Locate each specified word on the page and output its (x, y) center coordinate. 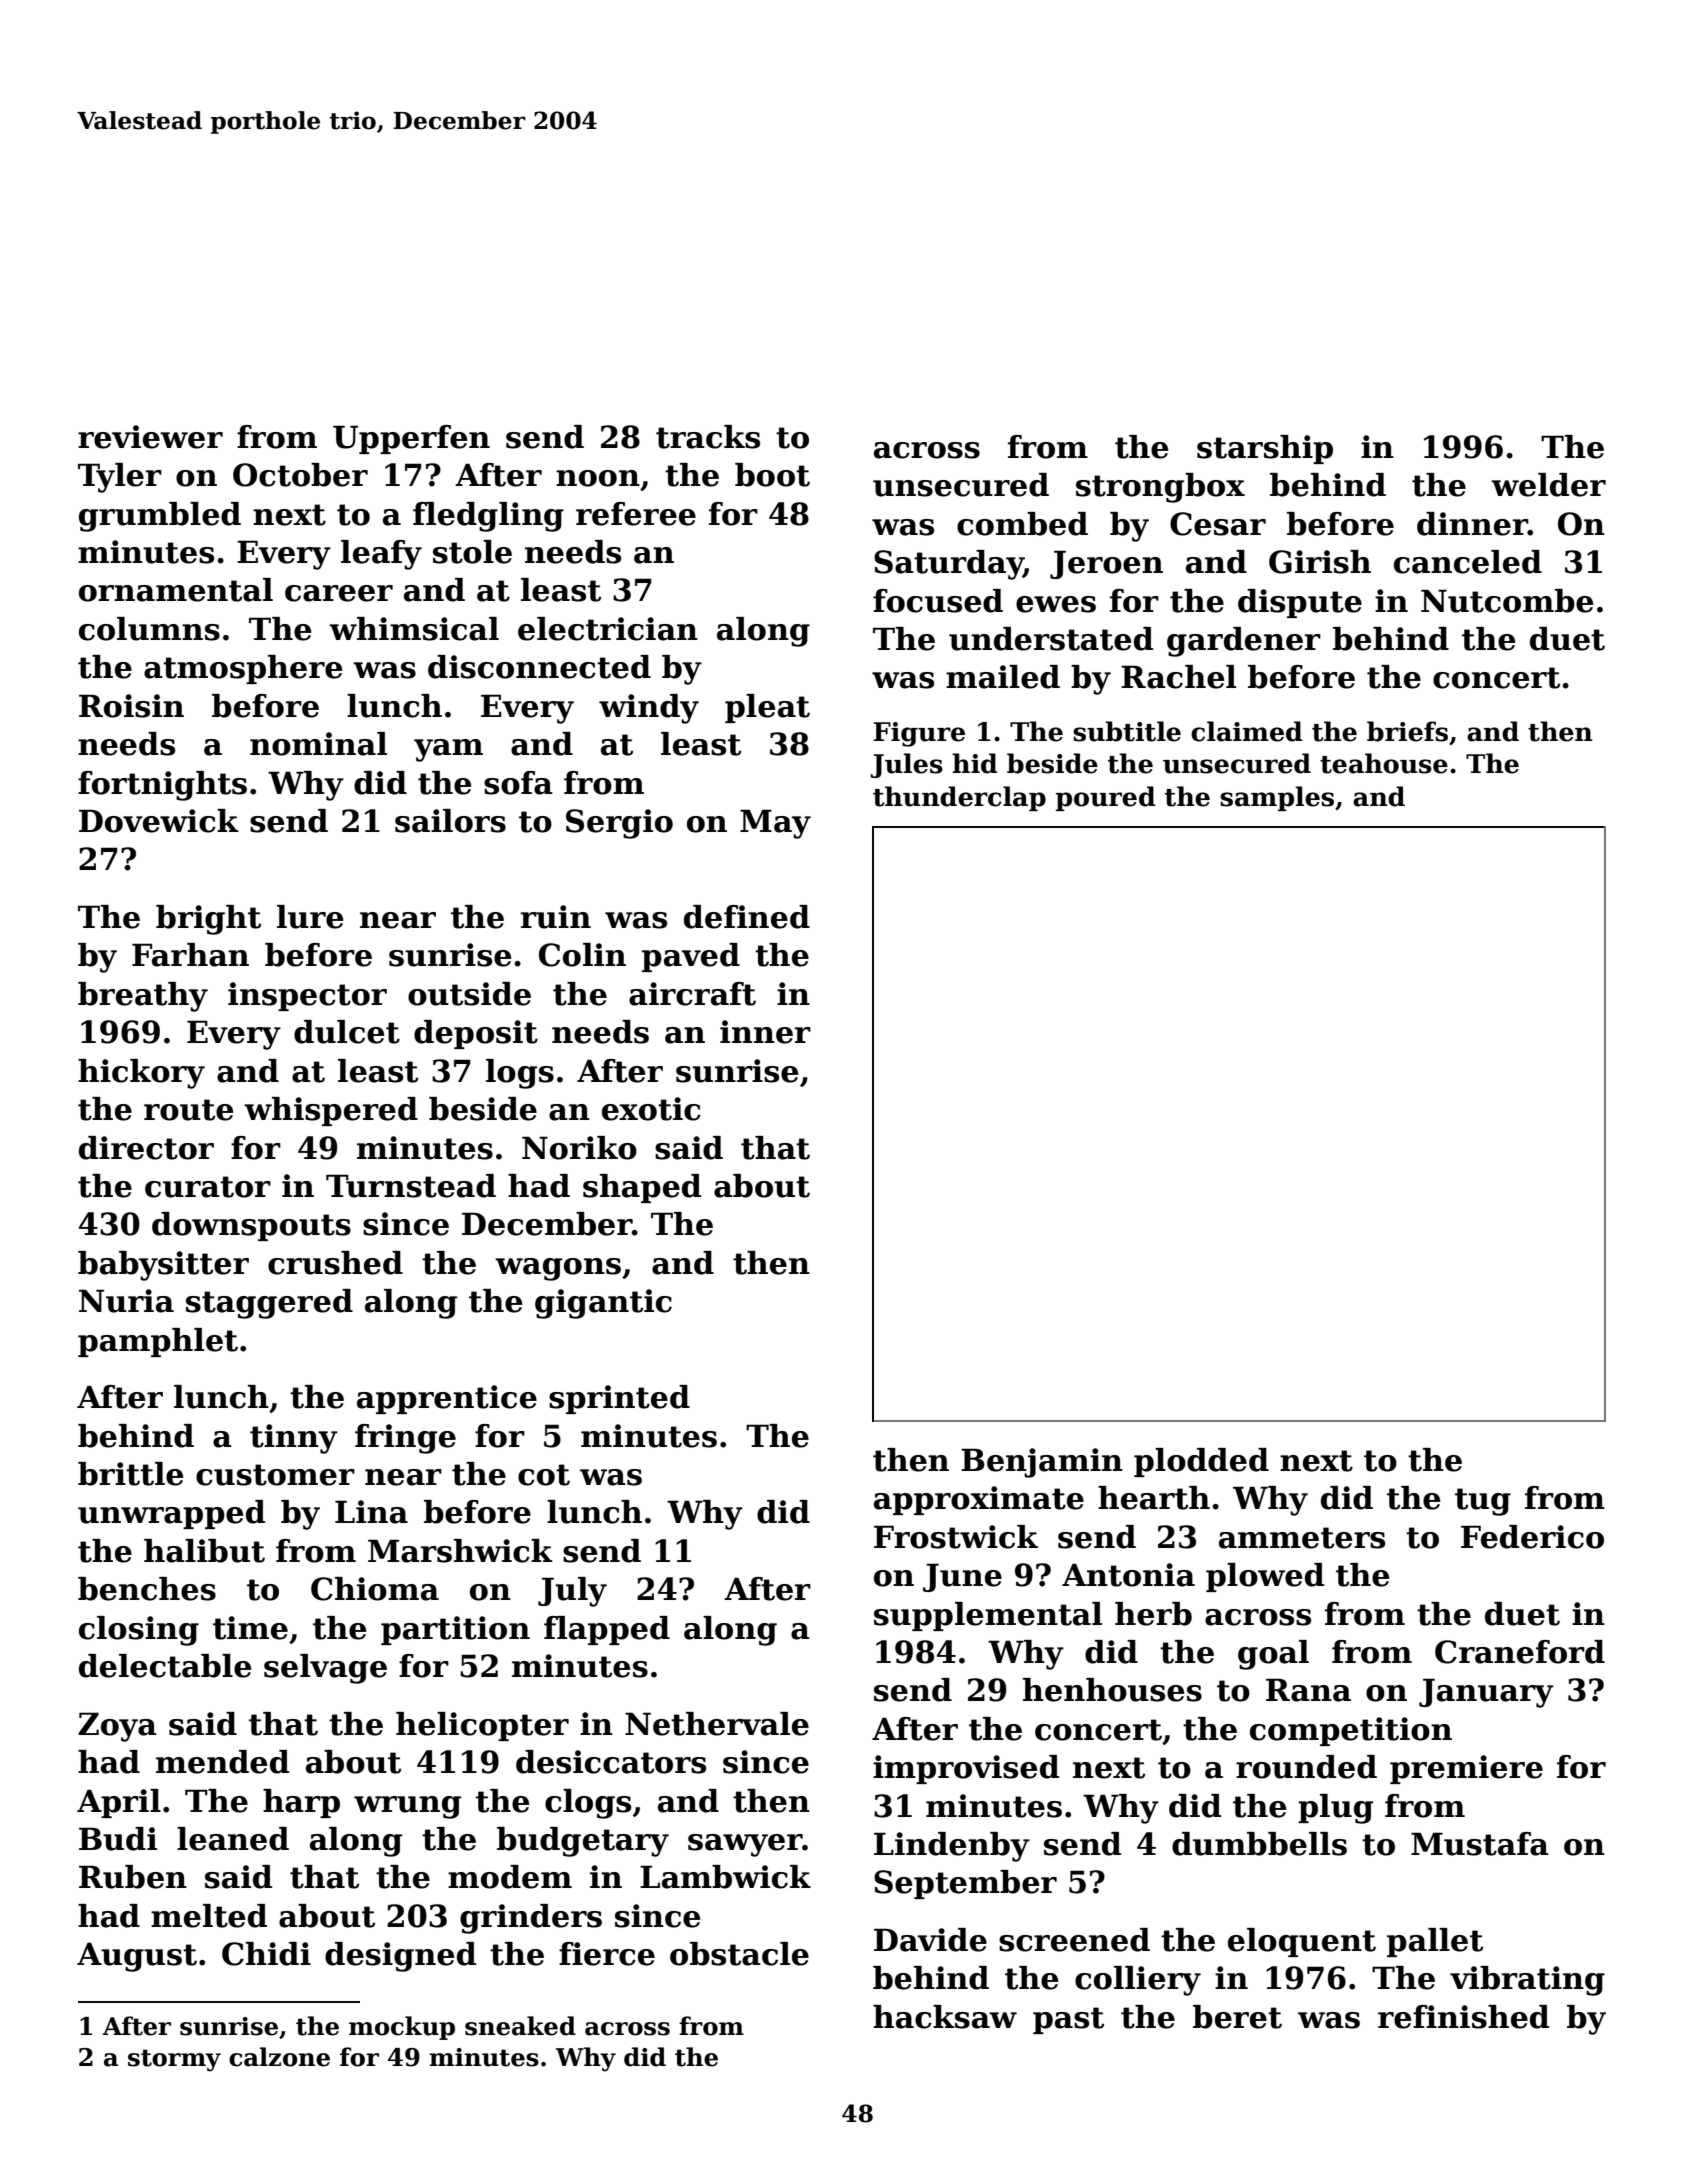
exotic (651, 1109)
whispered (331, 1111)
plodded (1201, 1462)
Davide (930, 1940)
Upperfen (411, 439)
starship (1265, 449)
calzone (279, 2057)
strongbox (1160, 488)
